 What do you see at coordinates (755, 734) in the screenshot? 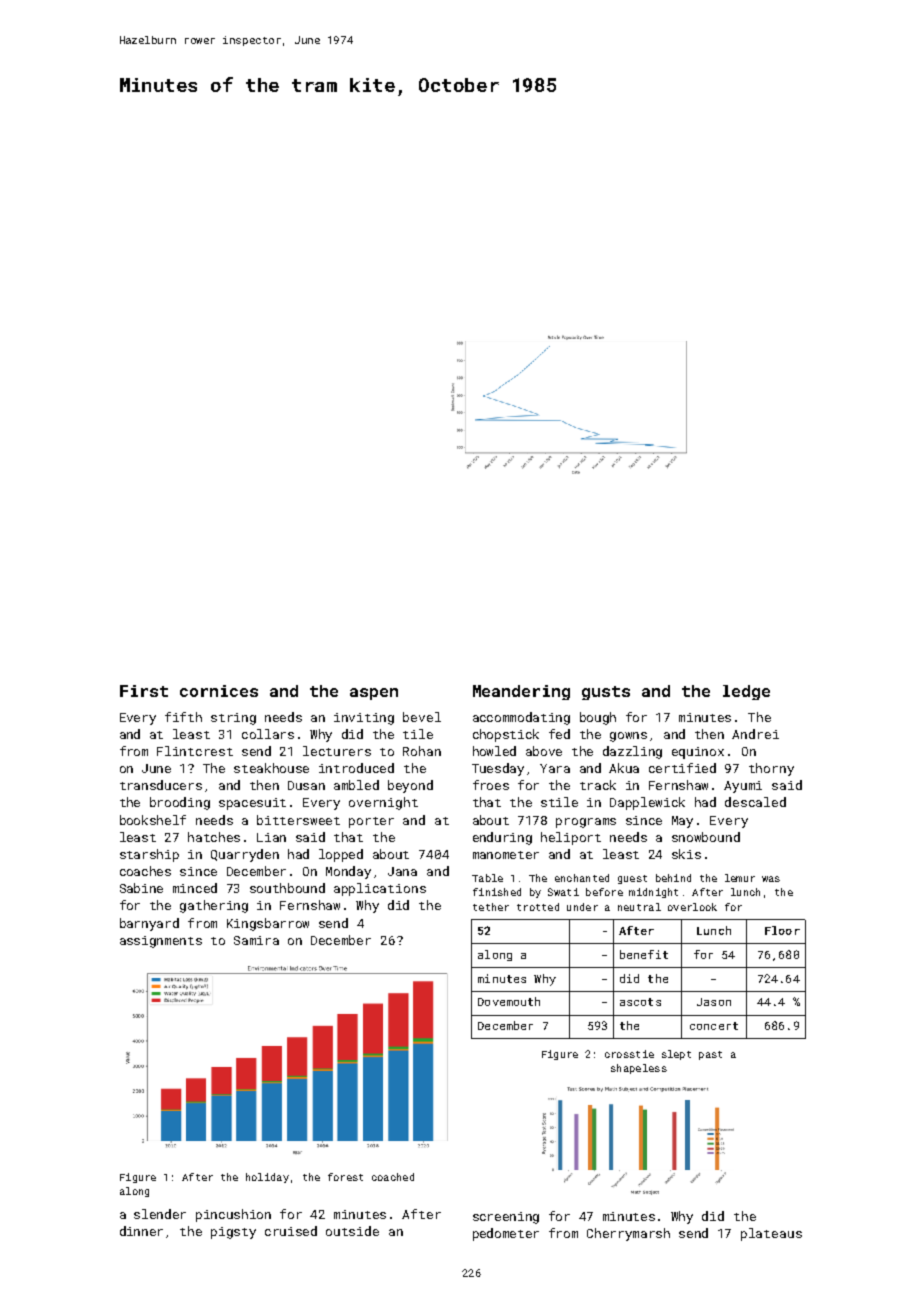
I see `Andrei` at bounding box center [755, 734].
